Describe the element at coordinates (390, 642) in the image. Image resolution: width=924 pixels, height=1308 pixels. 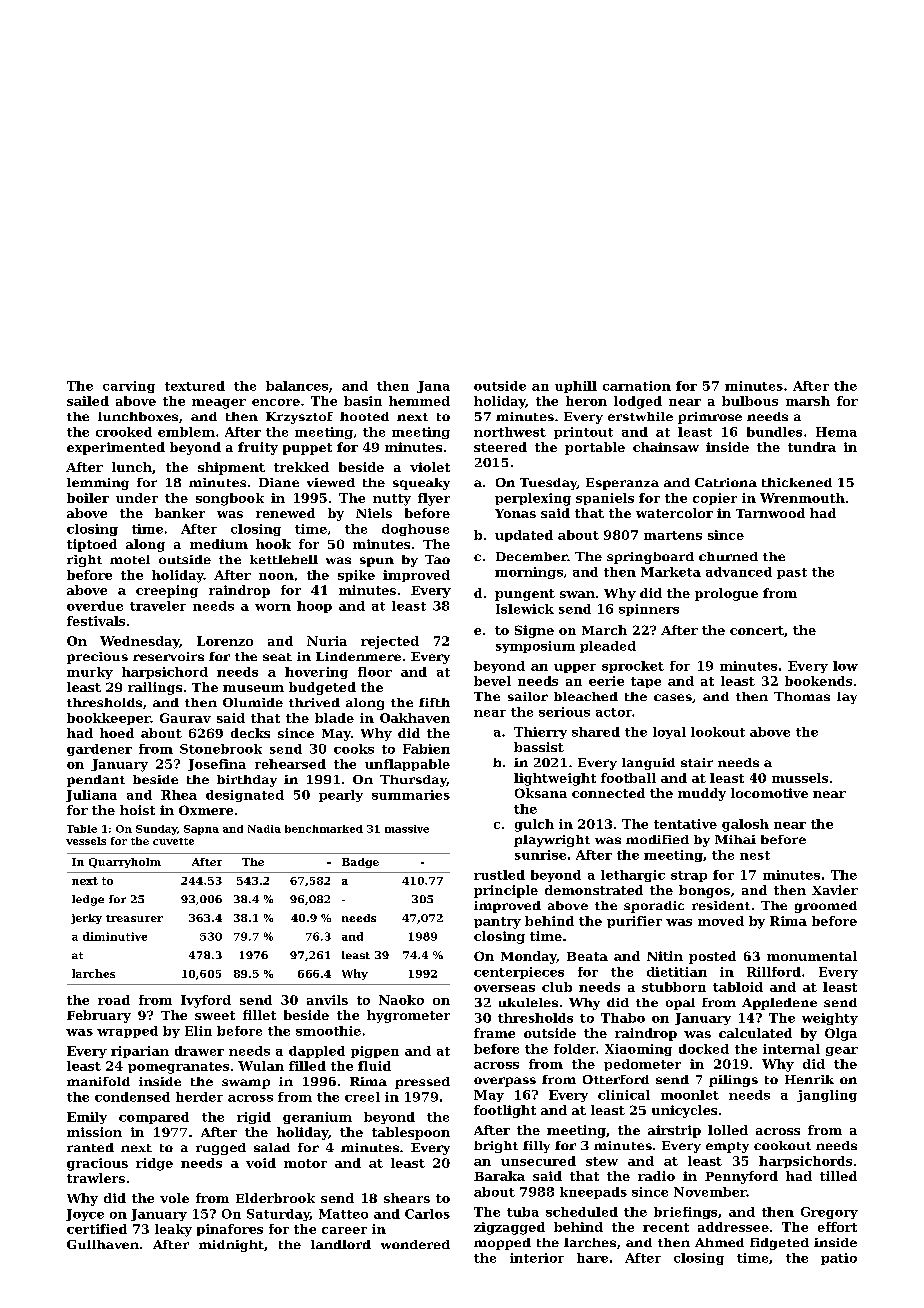
I see `rejected` at that location.
